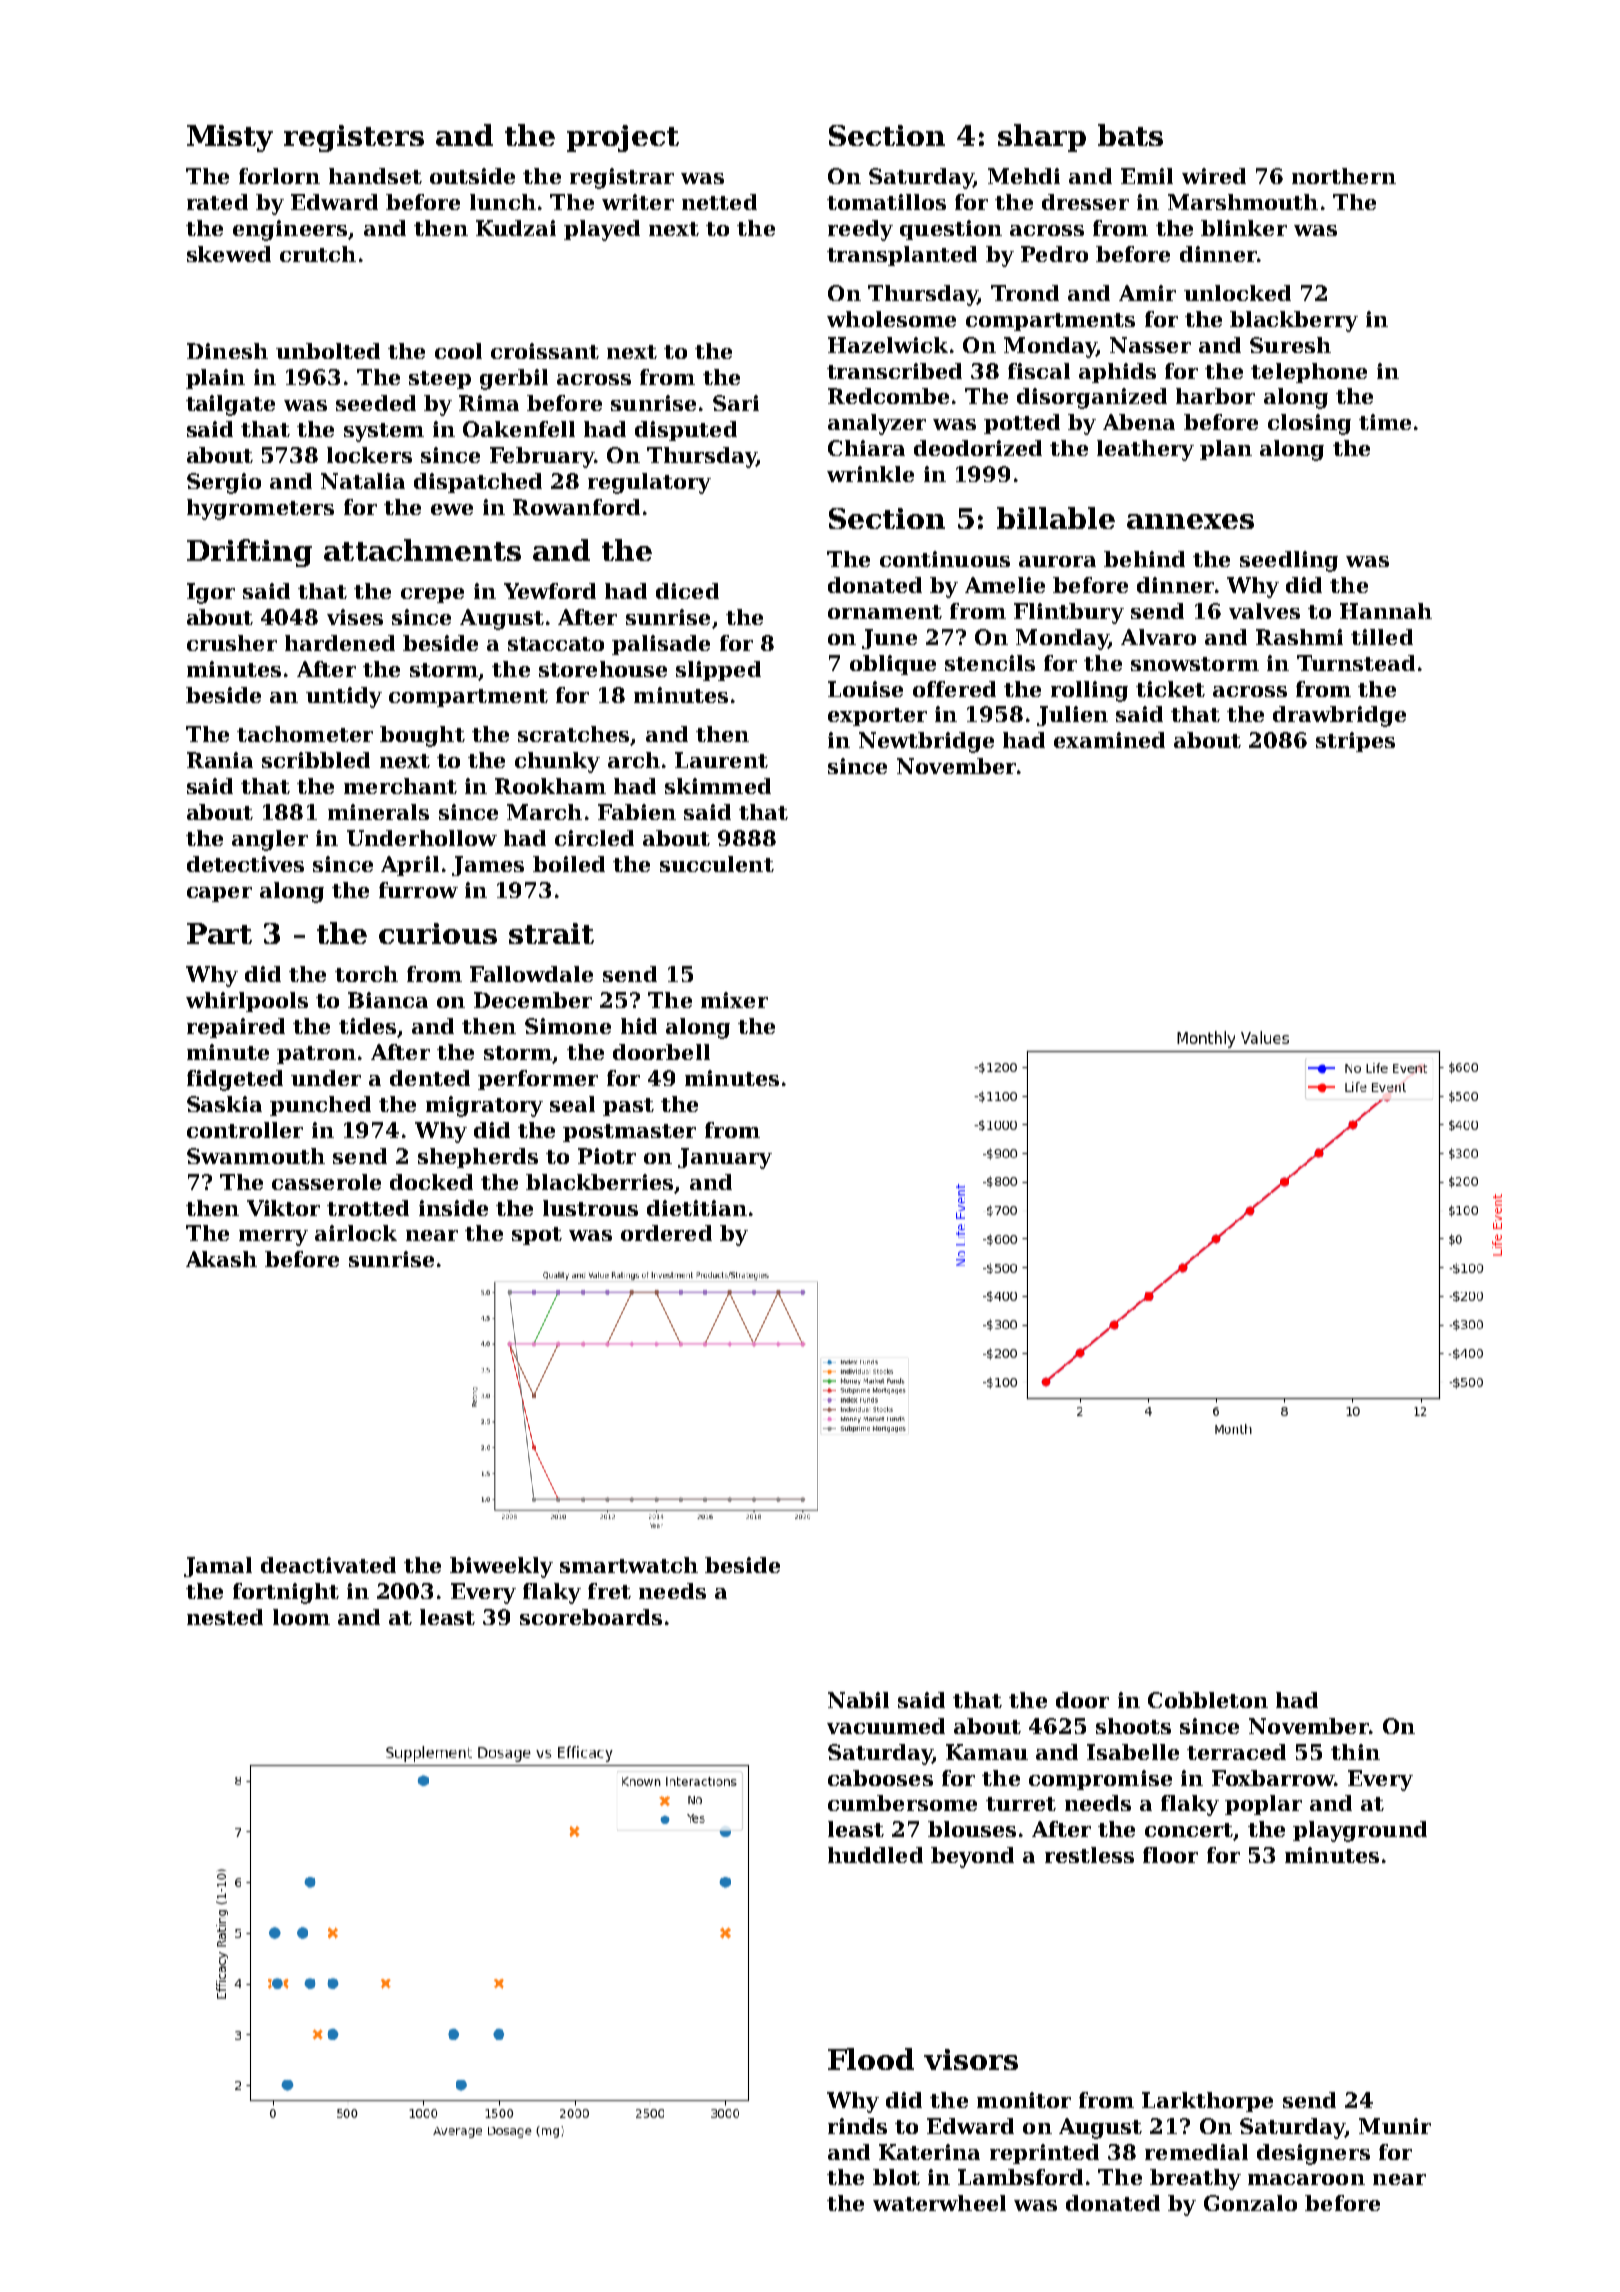 This screenshot has width=1620, height=2292. I want to click on ordered, so click(666, 1233).
